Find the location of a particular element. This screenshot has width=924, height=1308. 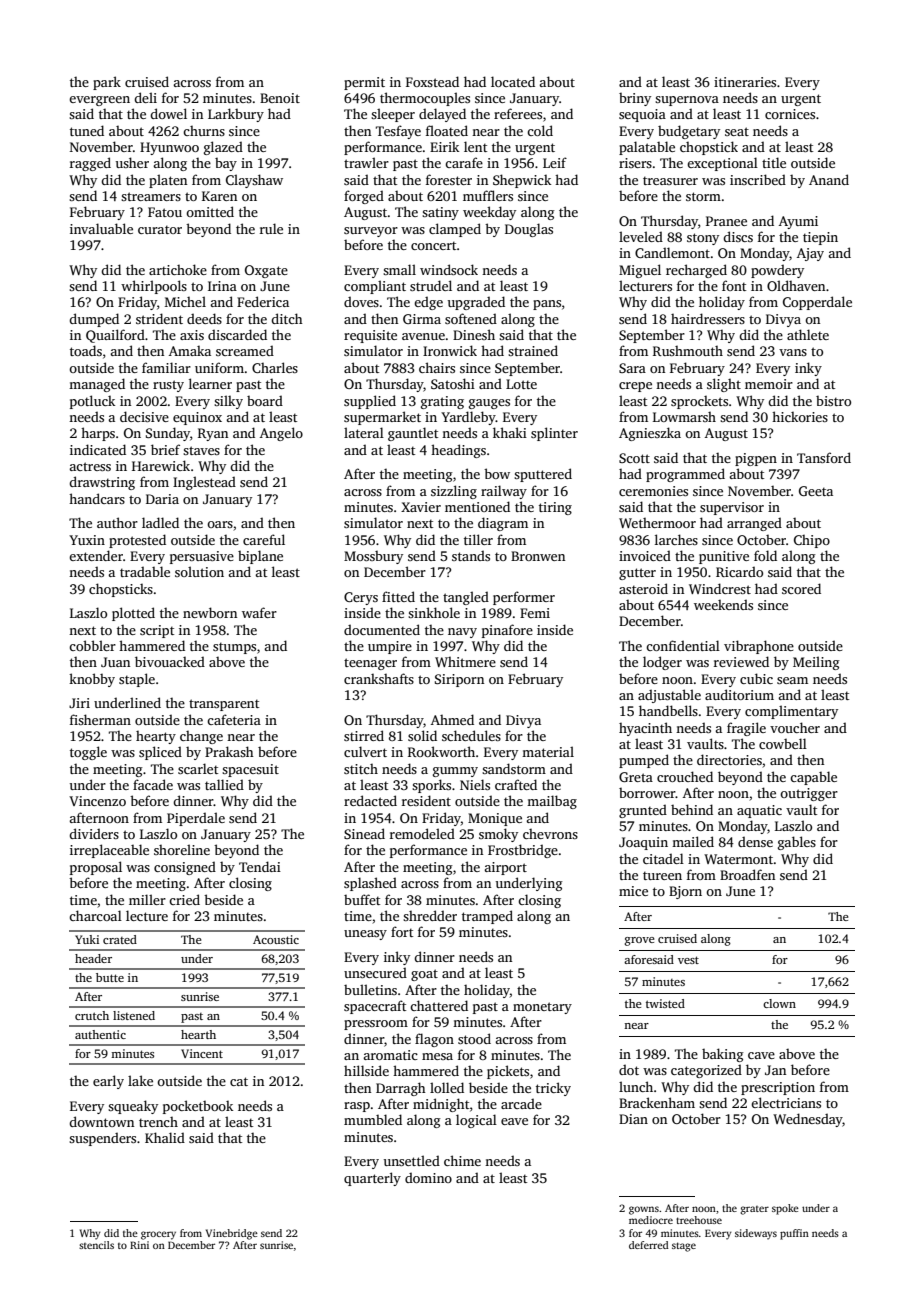

Khalid is located at coordinates (165, 1137).
